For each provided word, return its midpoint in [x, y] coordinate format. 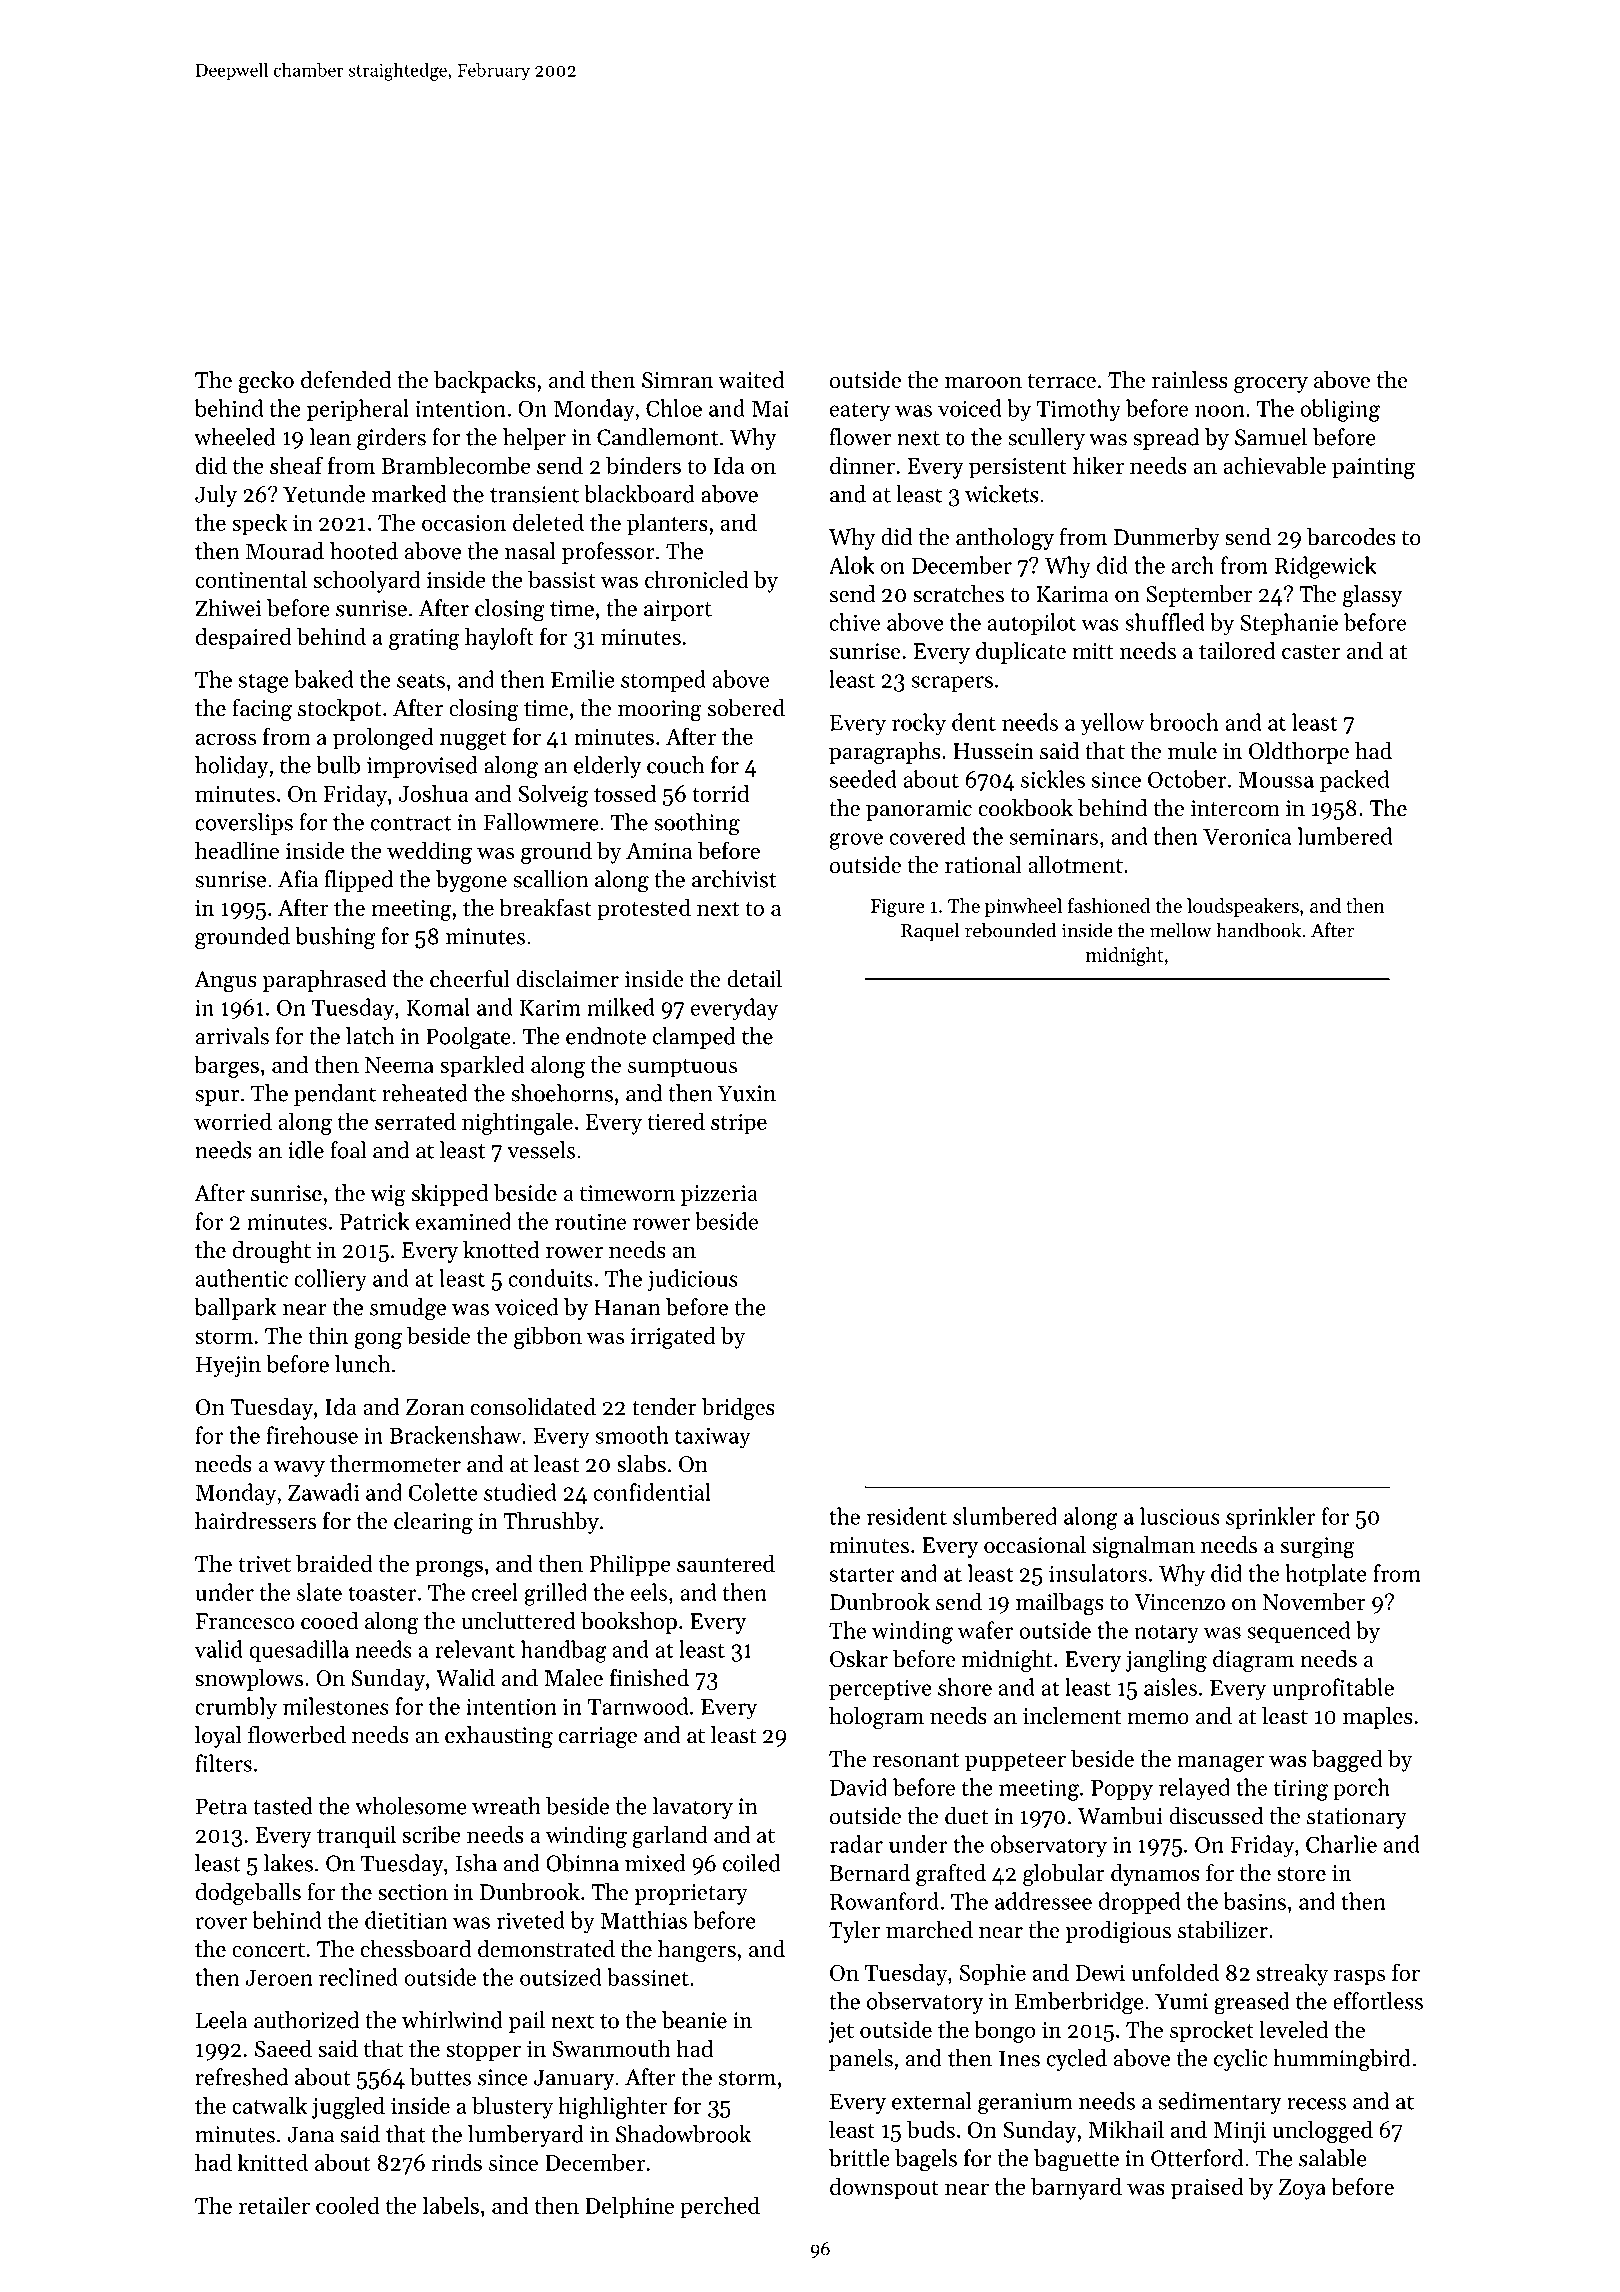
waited [751, 380]
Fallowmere [541, 822]
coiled [752, 1863]
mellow [1181, 930]
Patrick [374, 1221]
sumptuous [682, 1068]
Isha [476, 1863]
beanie [694, 2020]
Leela [222, 2020]
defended [346, 380]
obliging [1340, 410]
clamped [694, 1038]
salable [1333, 2158]
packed [1354, 781]
